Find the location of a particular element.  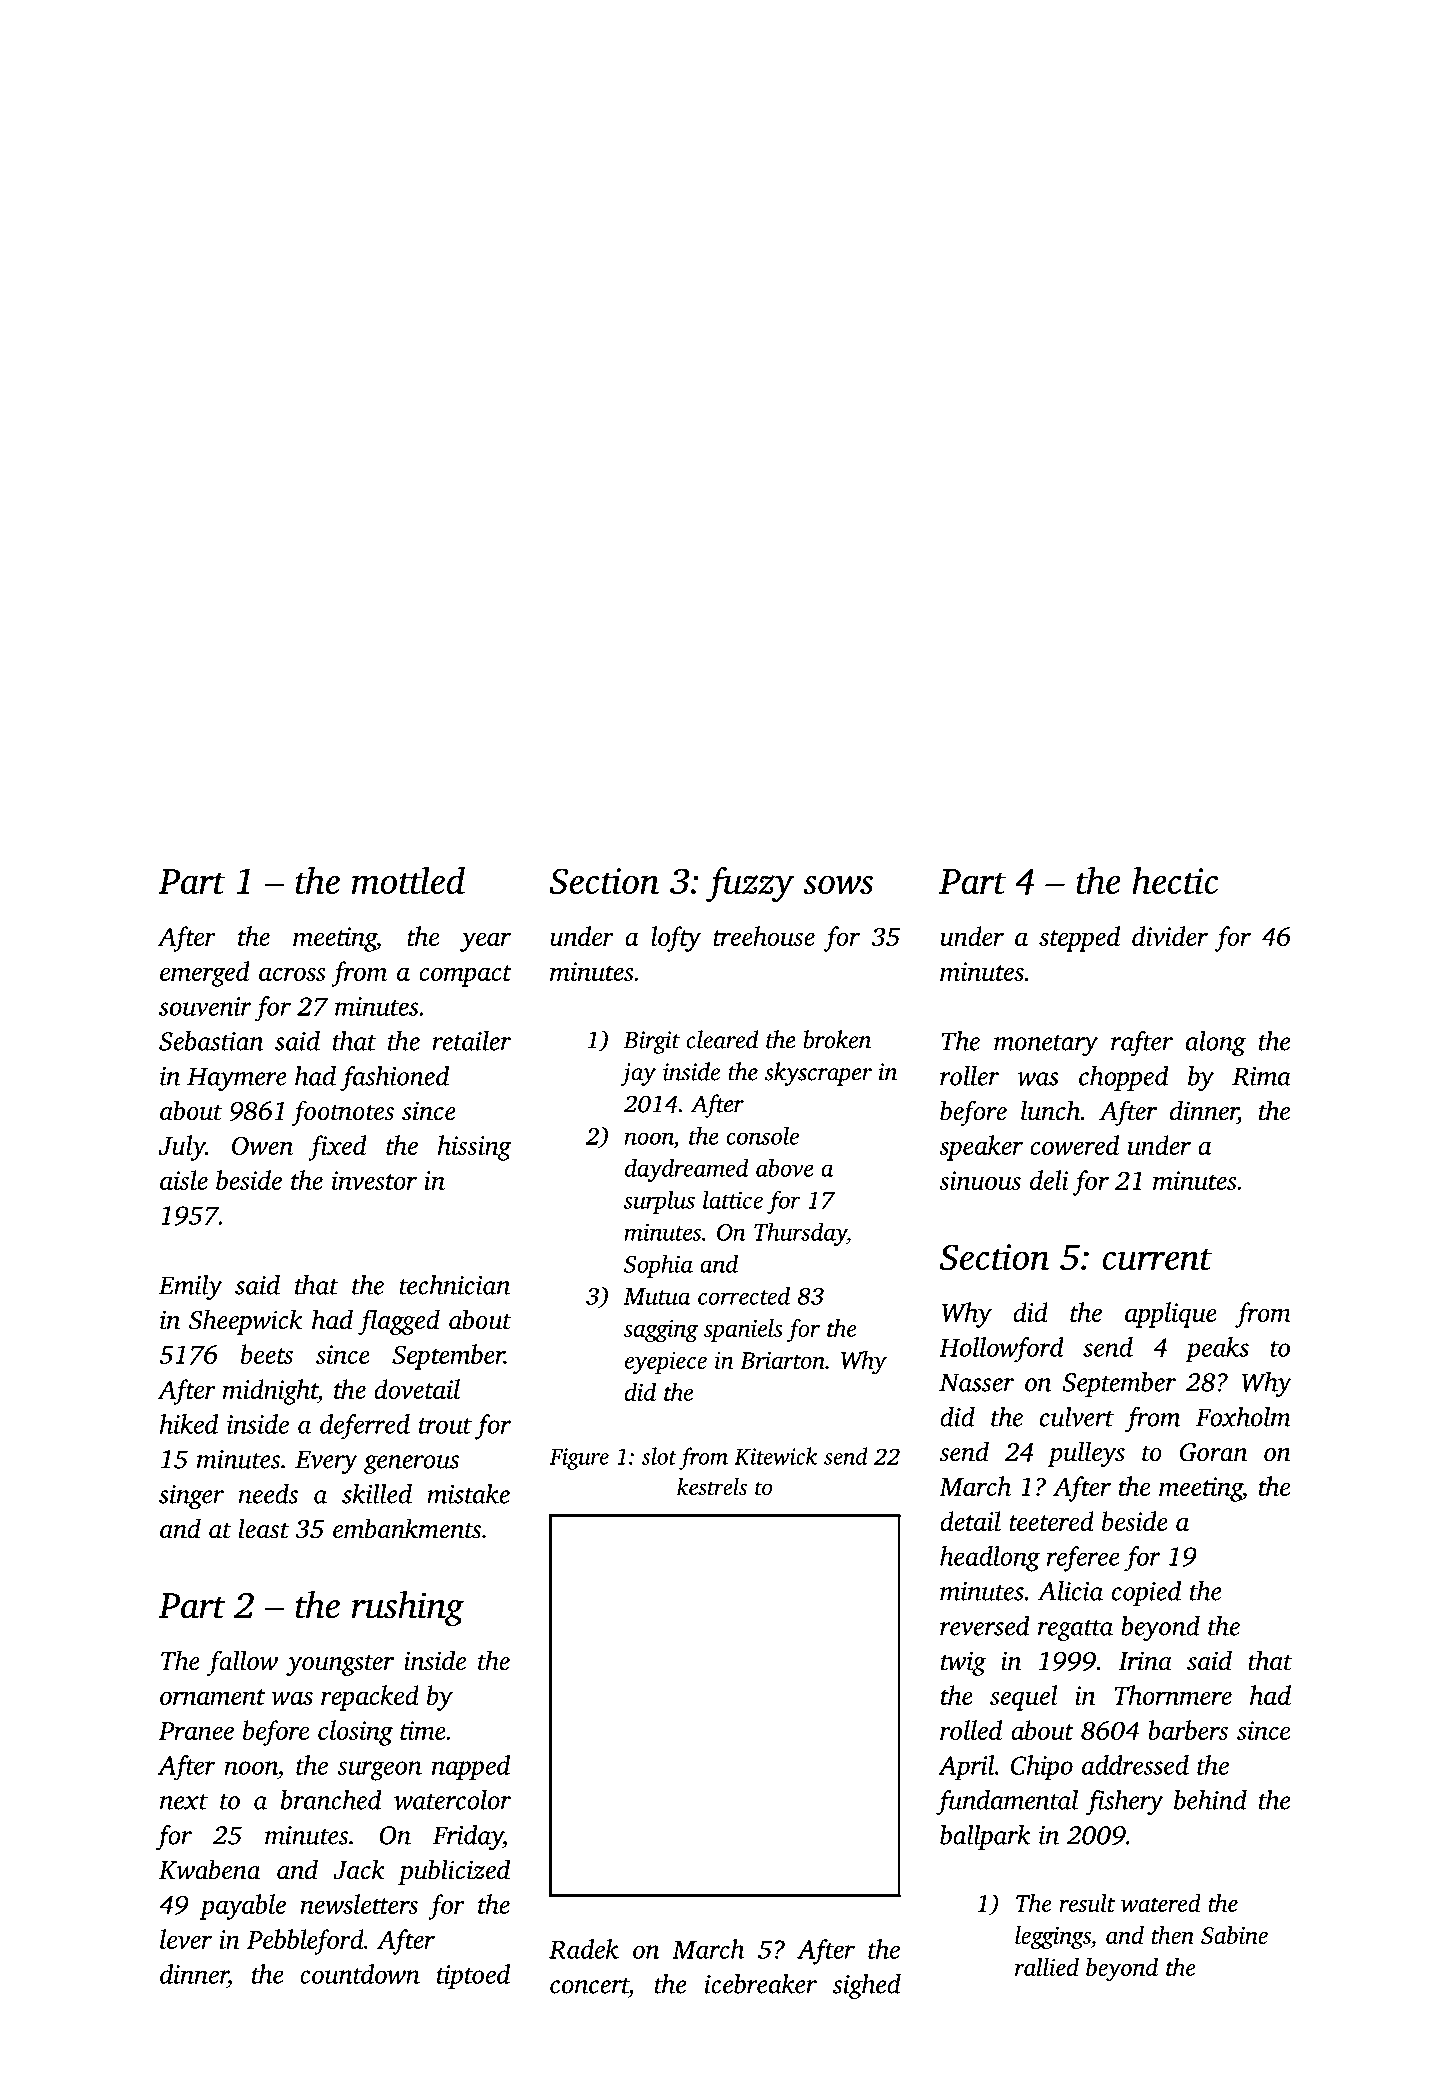

divider is located at coordinates (1170, 936).
